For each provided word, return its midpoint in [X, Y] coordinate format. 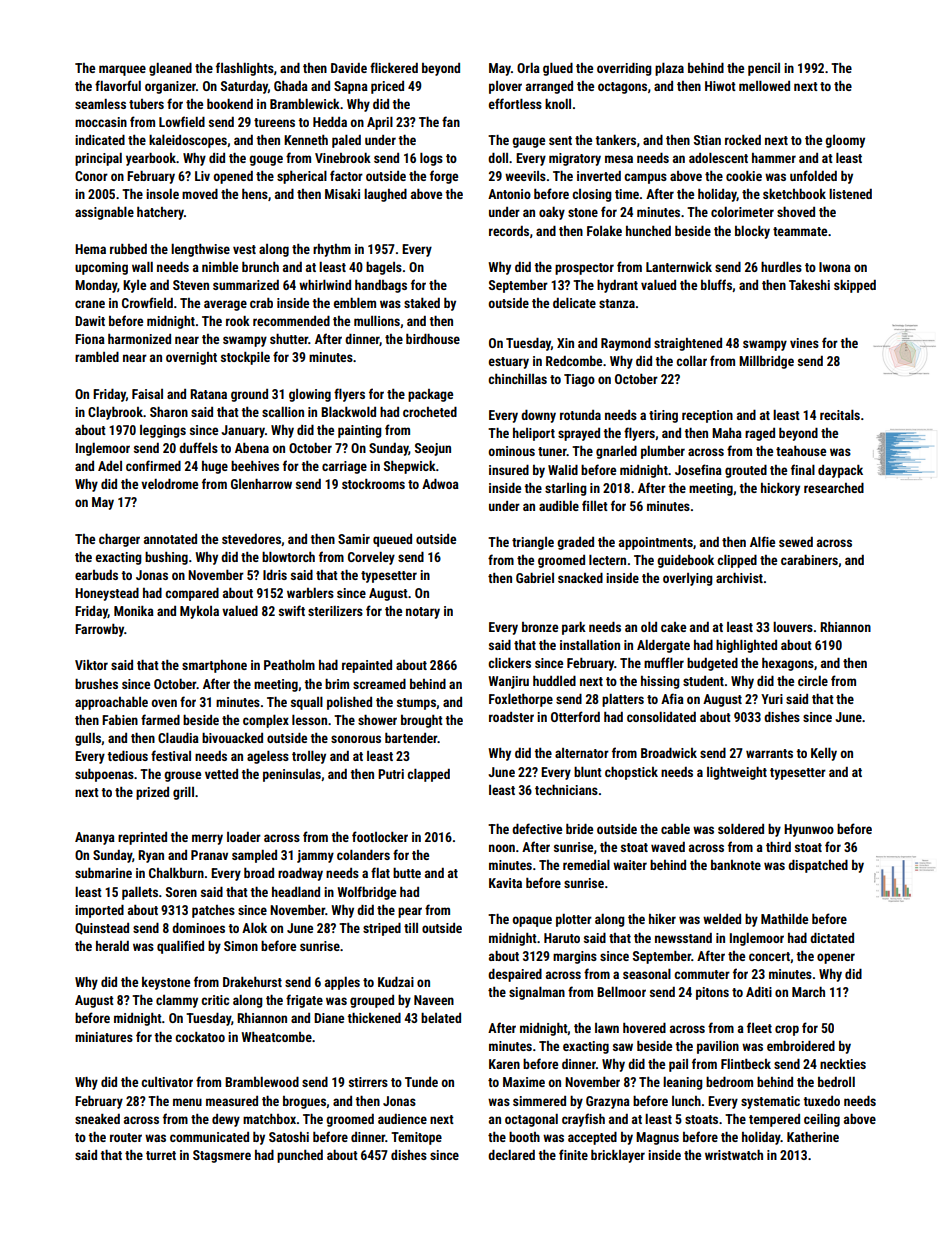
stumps [416, 704]
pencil [764, 69]
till [411, 928]
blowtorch [288, 557]
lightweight [737, 773]
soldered [741, 829]
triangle [533, 543]
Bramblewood [262, 1082]
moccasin [101, 122]
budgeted [712, 664]
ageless [268, 757]
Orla [528, 68]
